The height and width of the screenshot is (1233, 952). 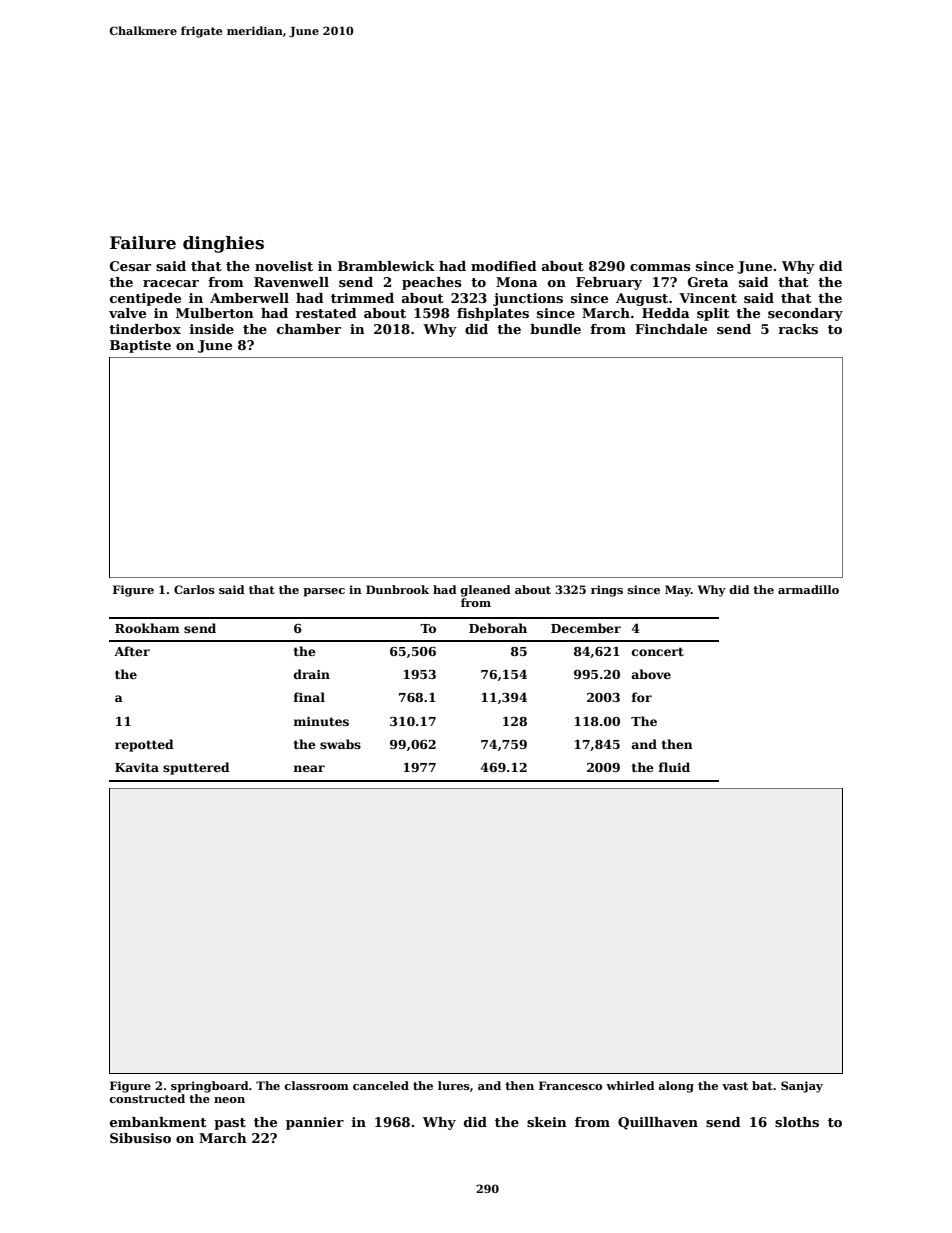 What do you see at coordinates (798, 329) in the screenshot?
I see `racks` at bounding box center [798, 329].
